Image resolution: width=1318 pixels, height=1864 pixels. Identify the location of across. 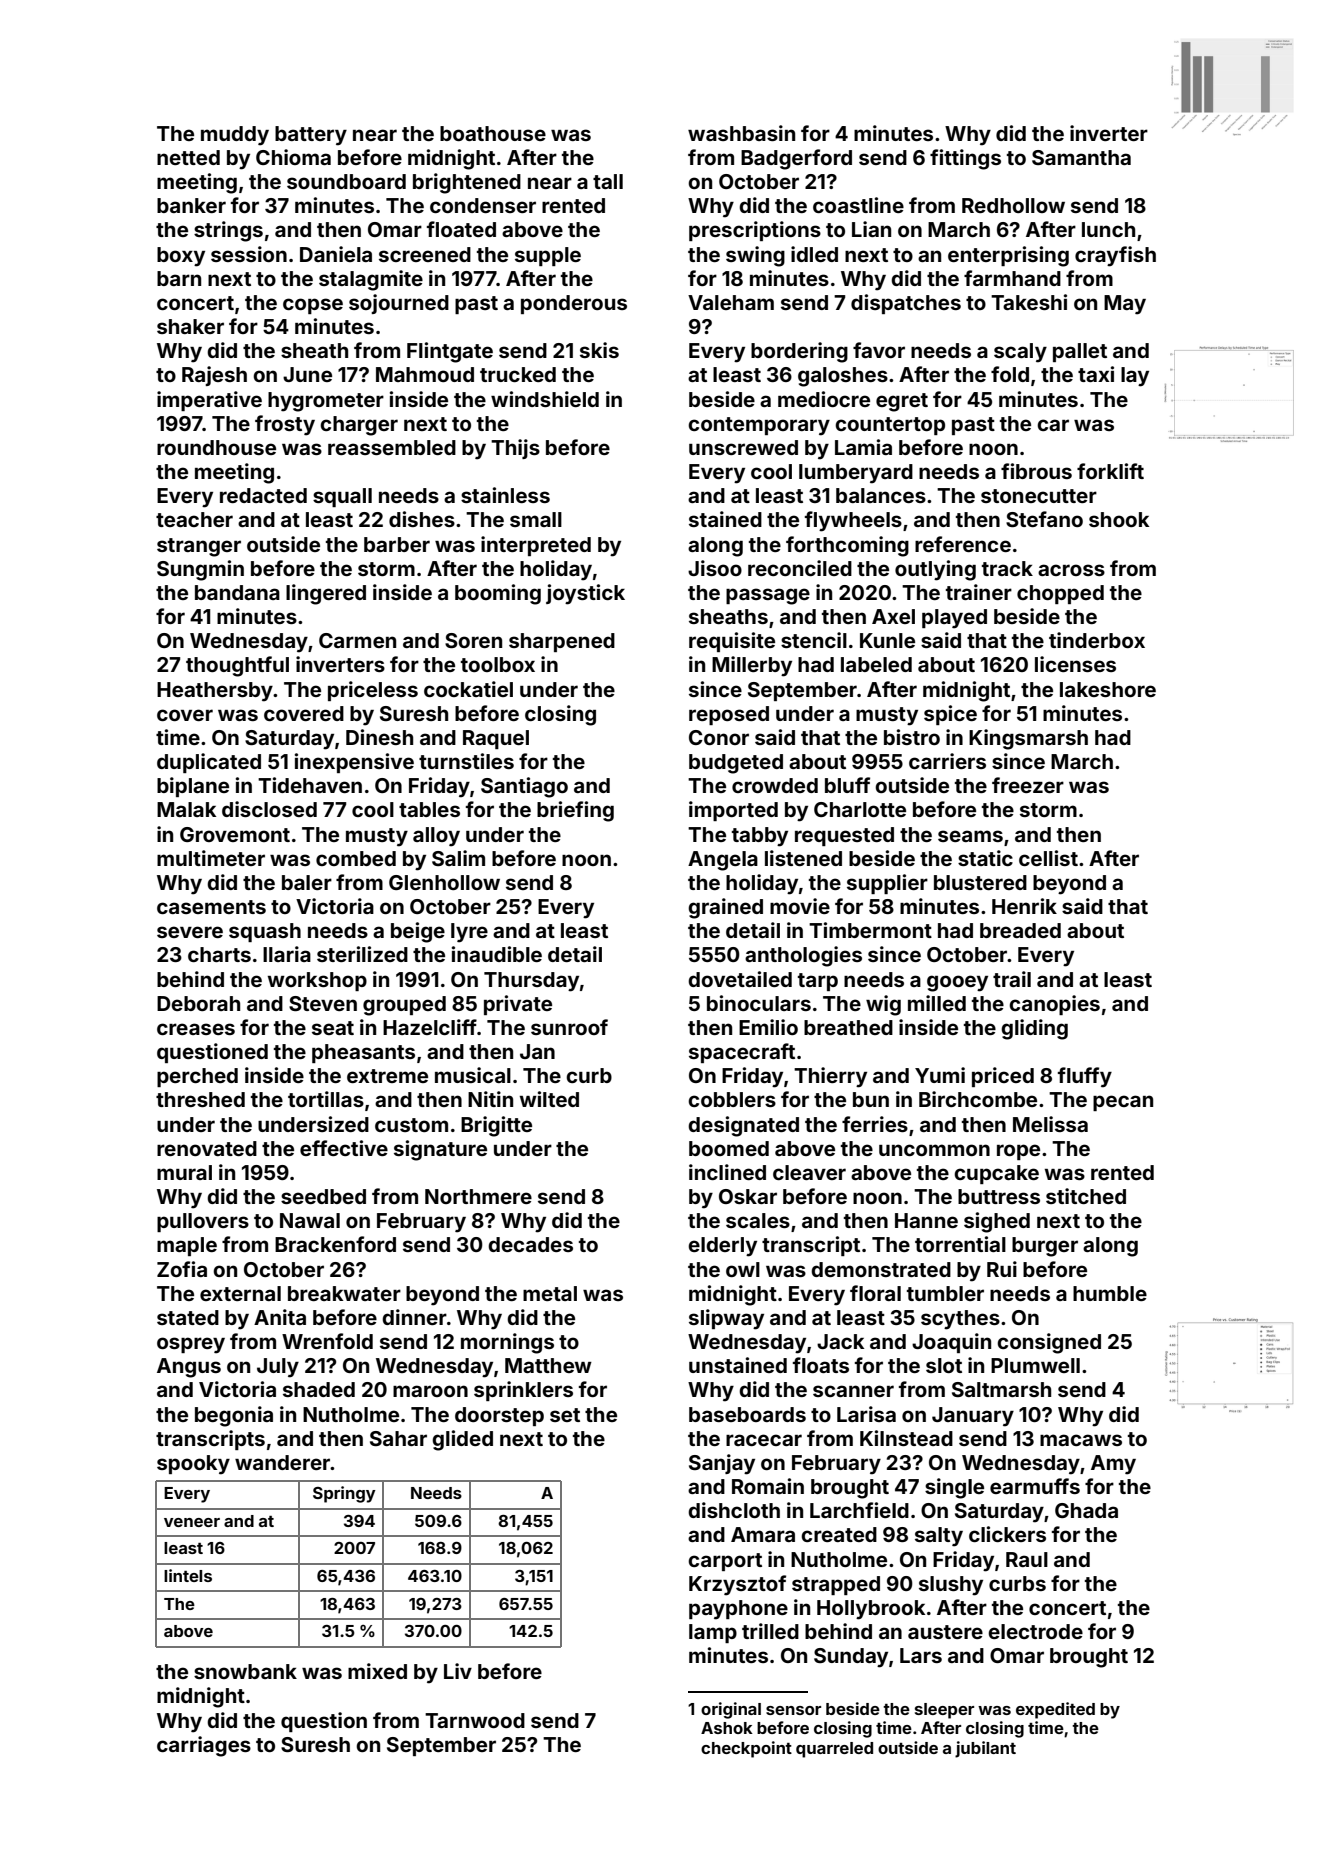
(1071, 570).
